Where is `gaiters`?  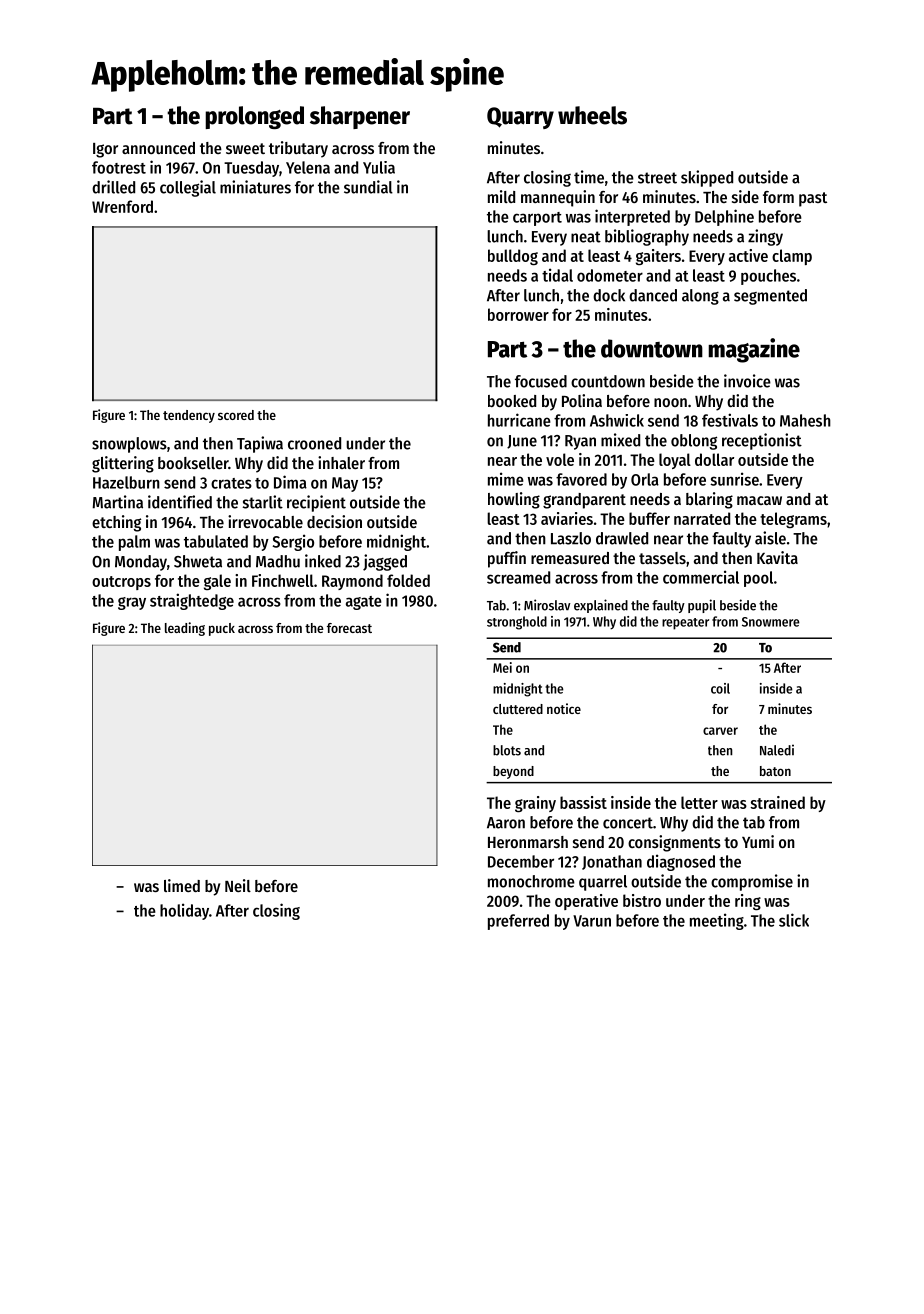
gaiters is located at coordinates (658, 257).
